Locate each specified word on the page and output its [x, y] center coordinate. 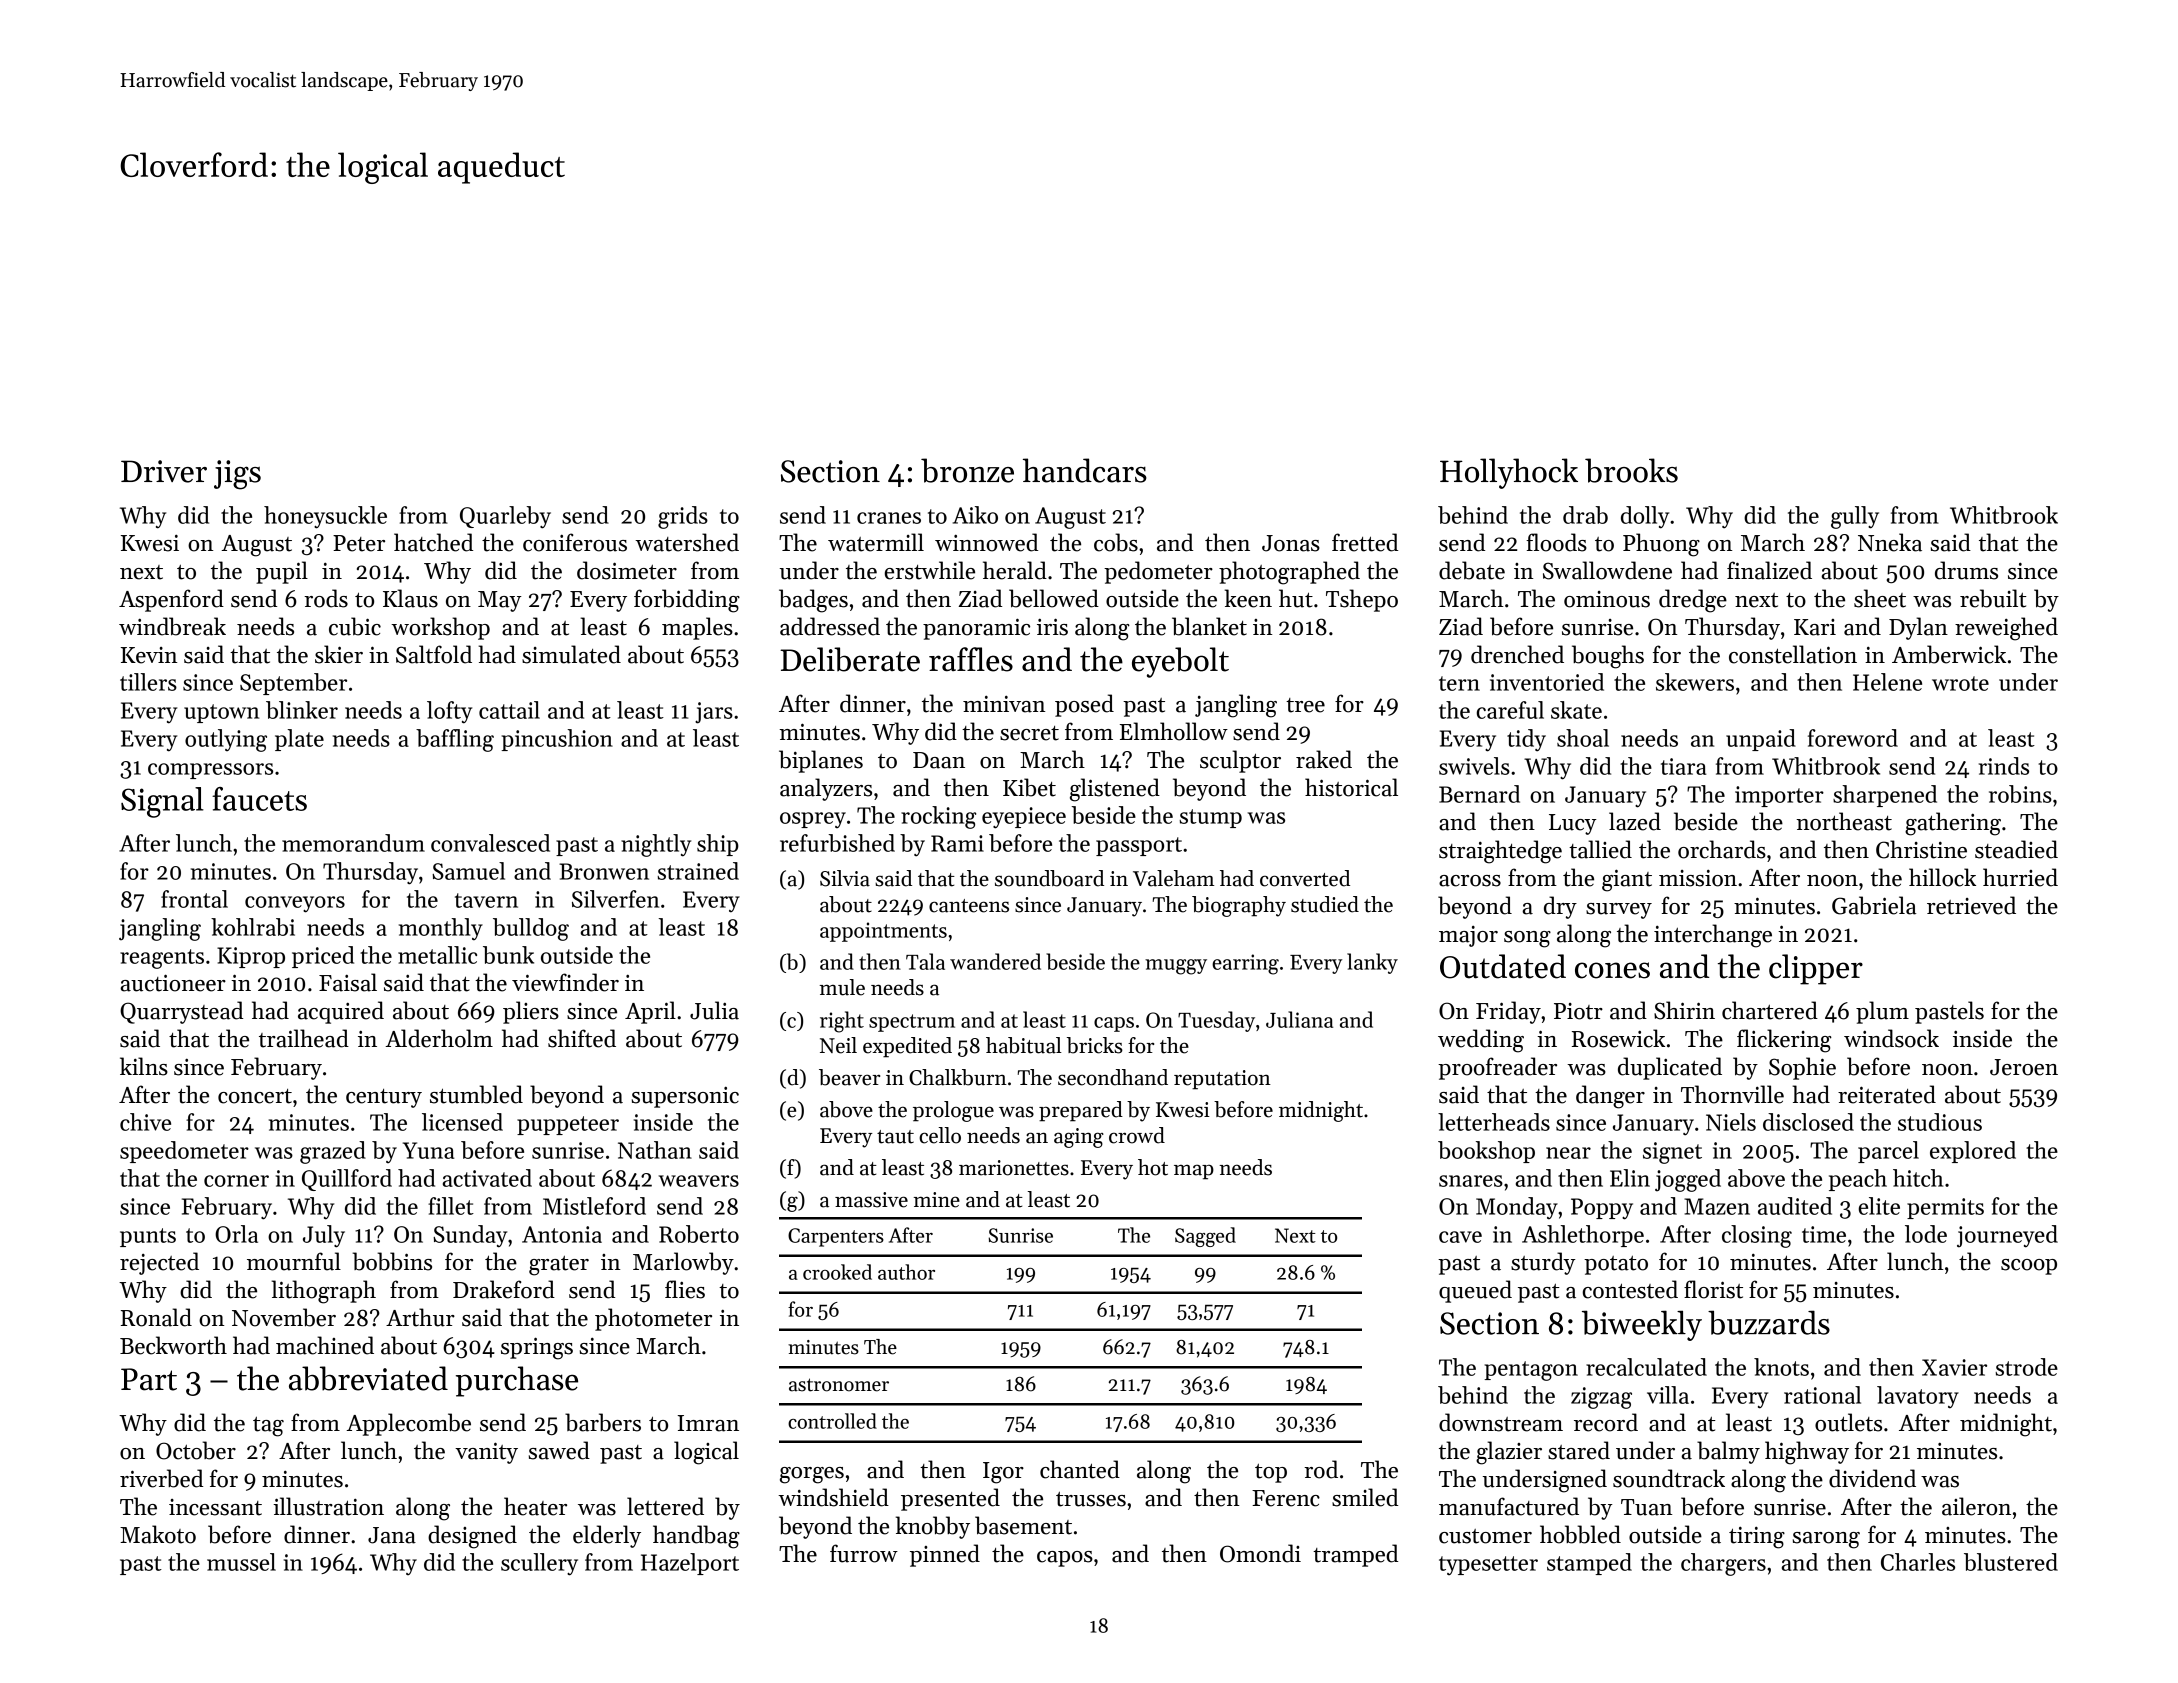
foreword [1853, 738]
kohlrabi [253, 927]
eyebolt [1180, 662]
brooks [1631, 470]
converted [1305, 878]
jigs [237, 475]
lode [1926, 1234]
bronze [967, 470]
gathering [1953, 824]
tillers [148, 682]
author [906, 1272]
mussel [241, 1562]
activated [487, 1178]
